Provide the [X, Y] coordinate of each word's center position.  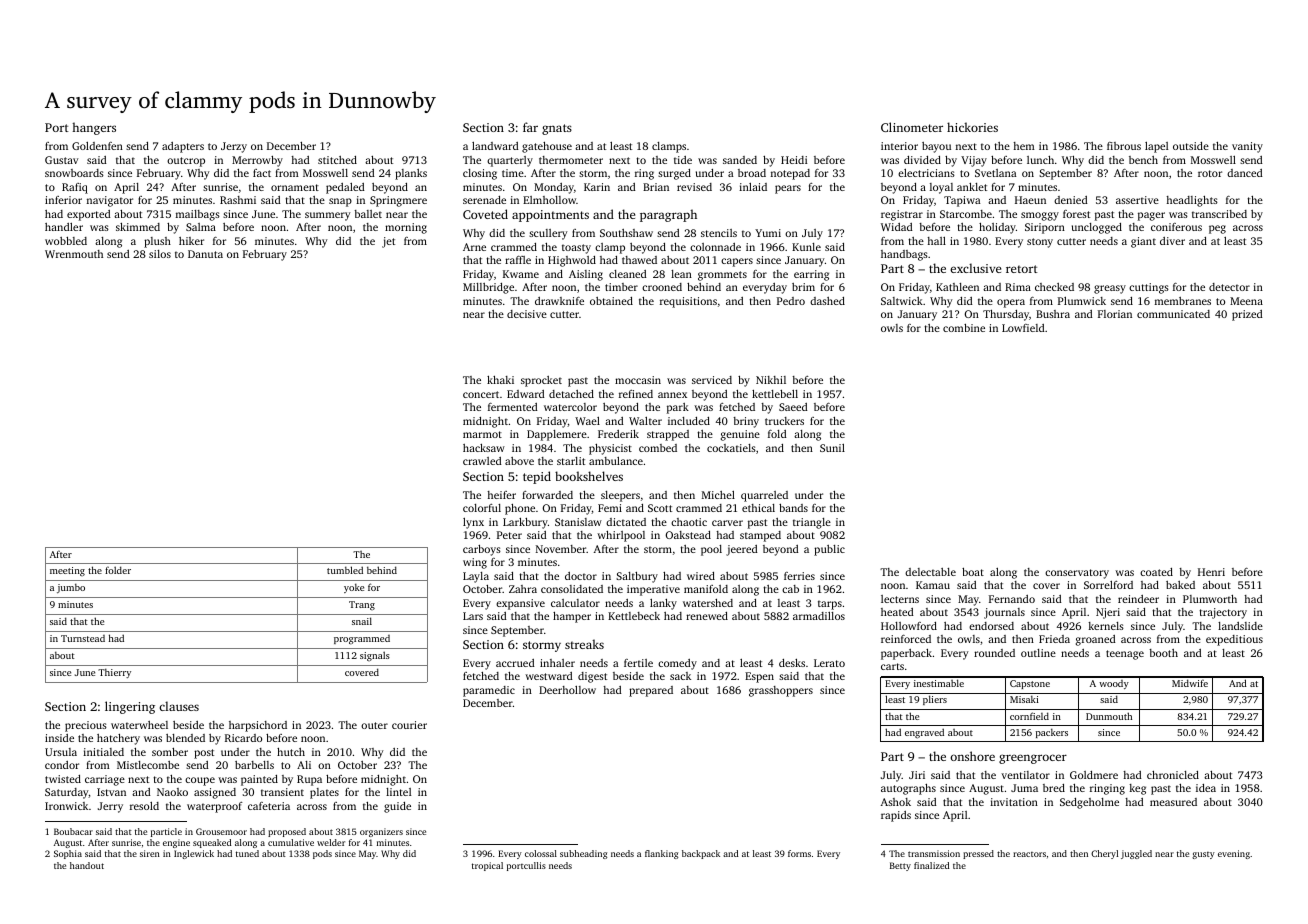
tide [683, 160]
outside [1191, 146]
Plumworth [1210, 599]
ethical [758, 508]
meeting [67, 571]
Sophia [68, 854]
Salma [201, 227]
